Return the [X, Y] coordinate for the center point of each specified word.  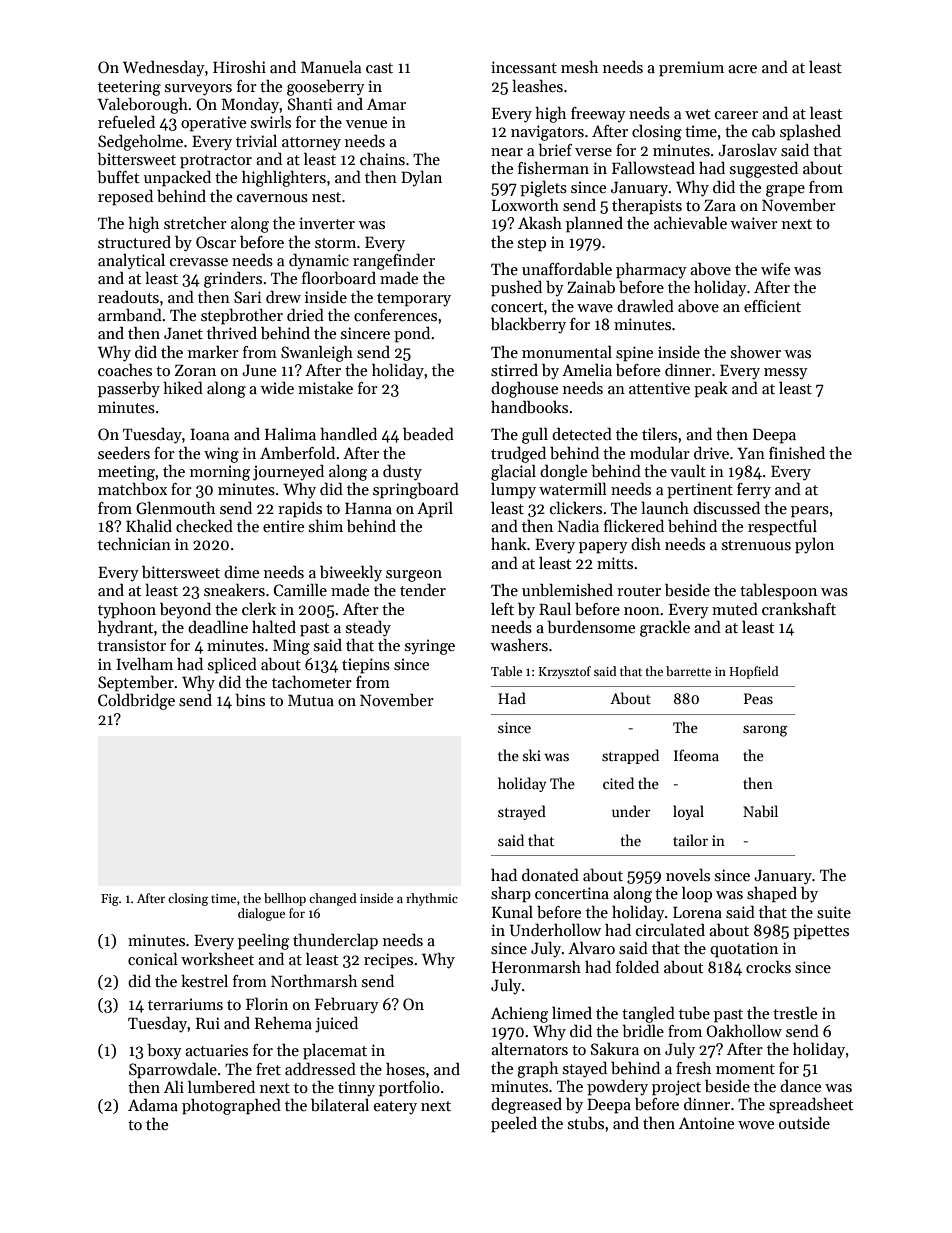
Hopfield [754, 672]
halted [274, 626]
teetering [129, 88]
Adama [153, 1105]
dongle [563, 473]
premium [691, 69]
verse [593, 152]
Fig [110, 900]
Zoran [195, 370]
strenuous [756, 545]
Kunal [512, 912]
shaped [772, 894]
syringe [430, 647]
